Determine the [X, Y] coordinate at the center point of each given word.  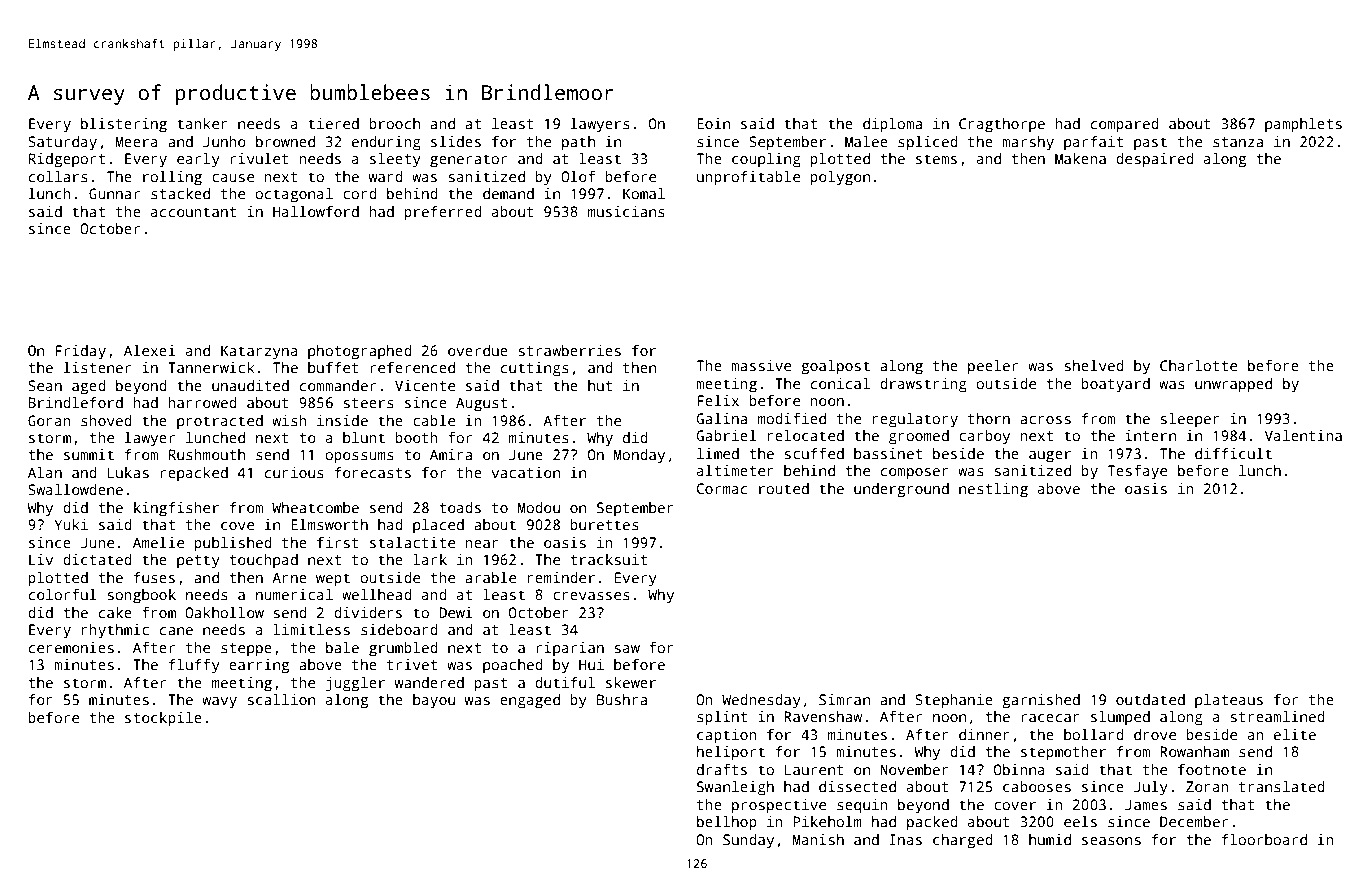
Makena [1080, 158]
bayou [434, 701]
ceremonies [71, 648]
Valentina [1303, 435]
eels [1080, 821]
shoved [106, 420]
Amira [451, 454]
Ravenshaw [823, 717]
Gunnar [114, 193]
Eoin [713, 123]
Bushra [622, 700]
